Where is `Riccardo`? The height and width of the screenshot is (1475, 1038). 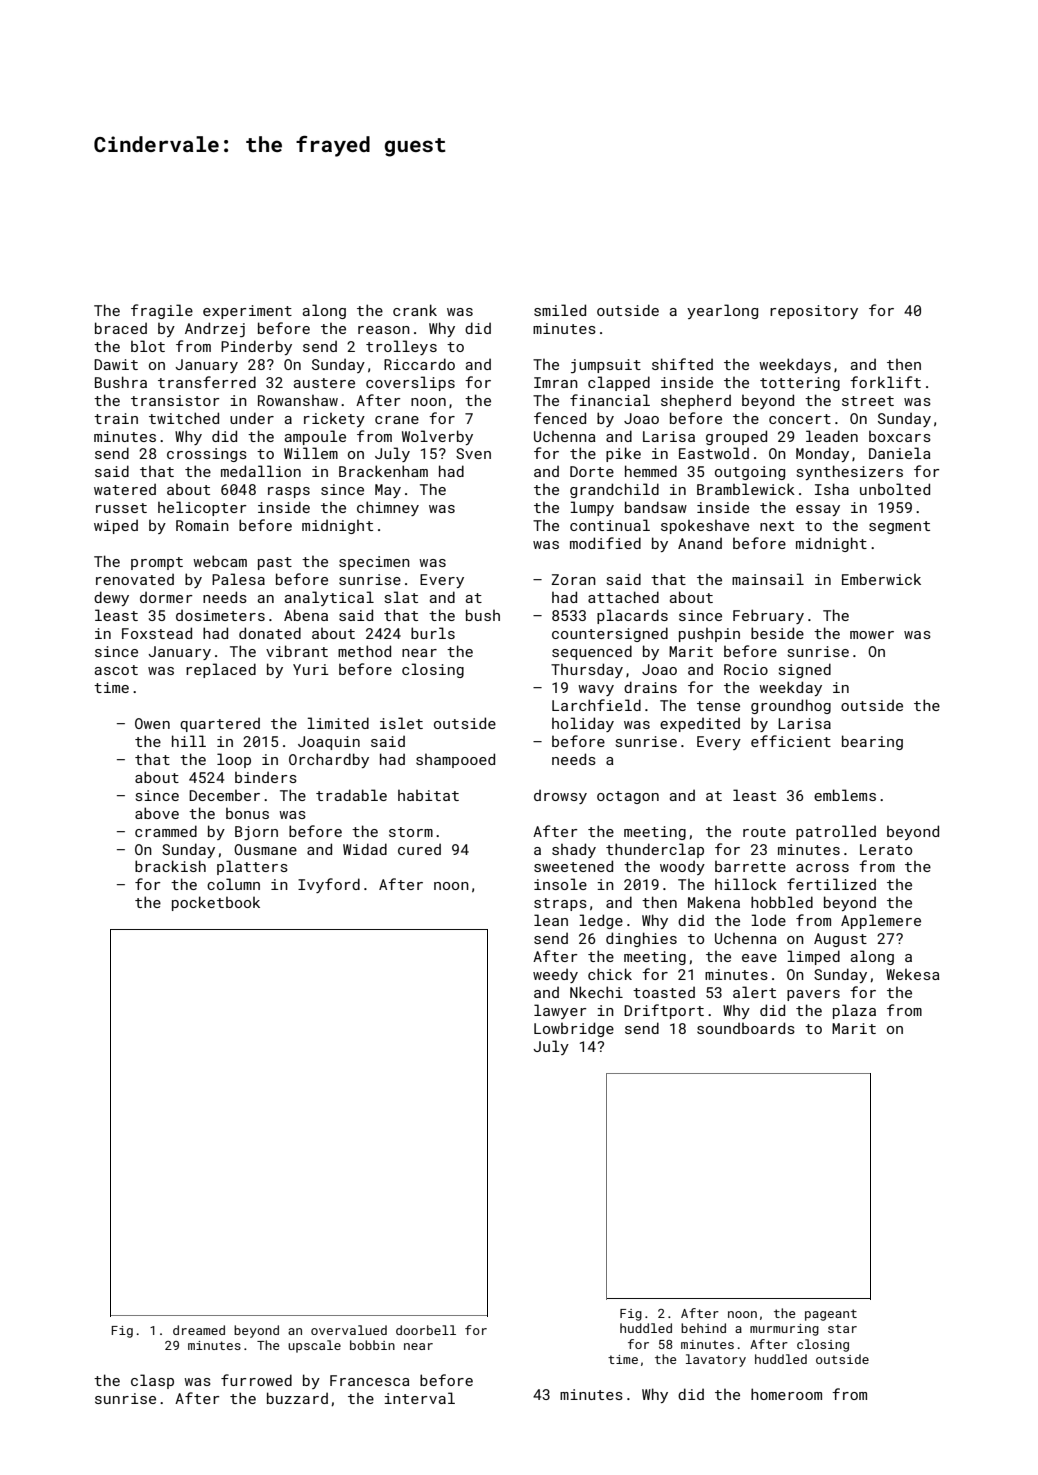 Riccardo is located at coordinates (419, 364).
